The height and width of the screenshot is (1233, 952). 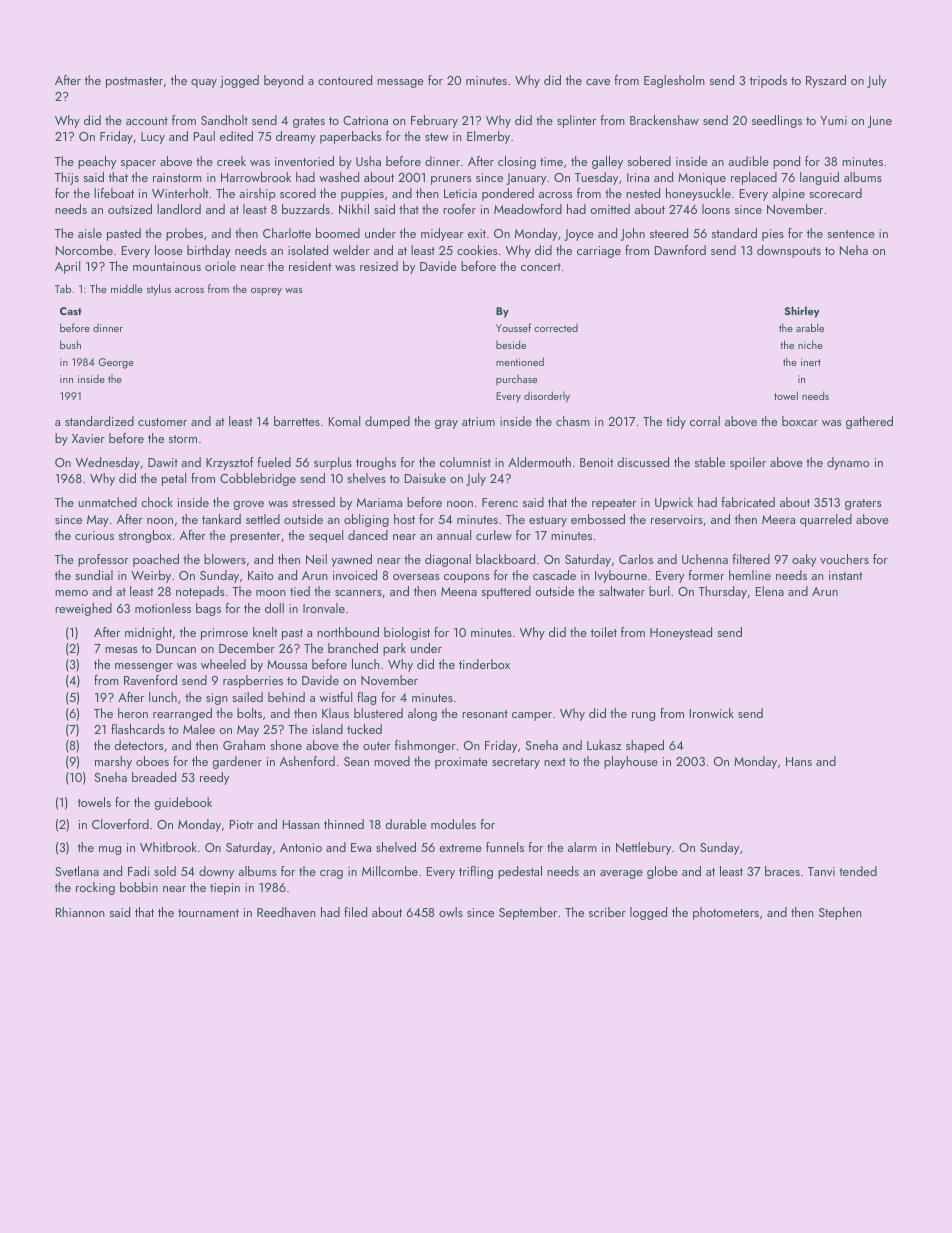 What do you see at coordinates (301, 824) in the screenshot?
I see `Hassan` at bounding box center [301, 824].
